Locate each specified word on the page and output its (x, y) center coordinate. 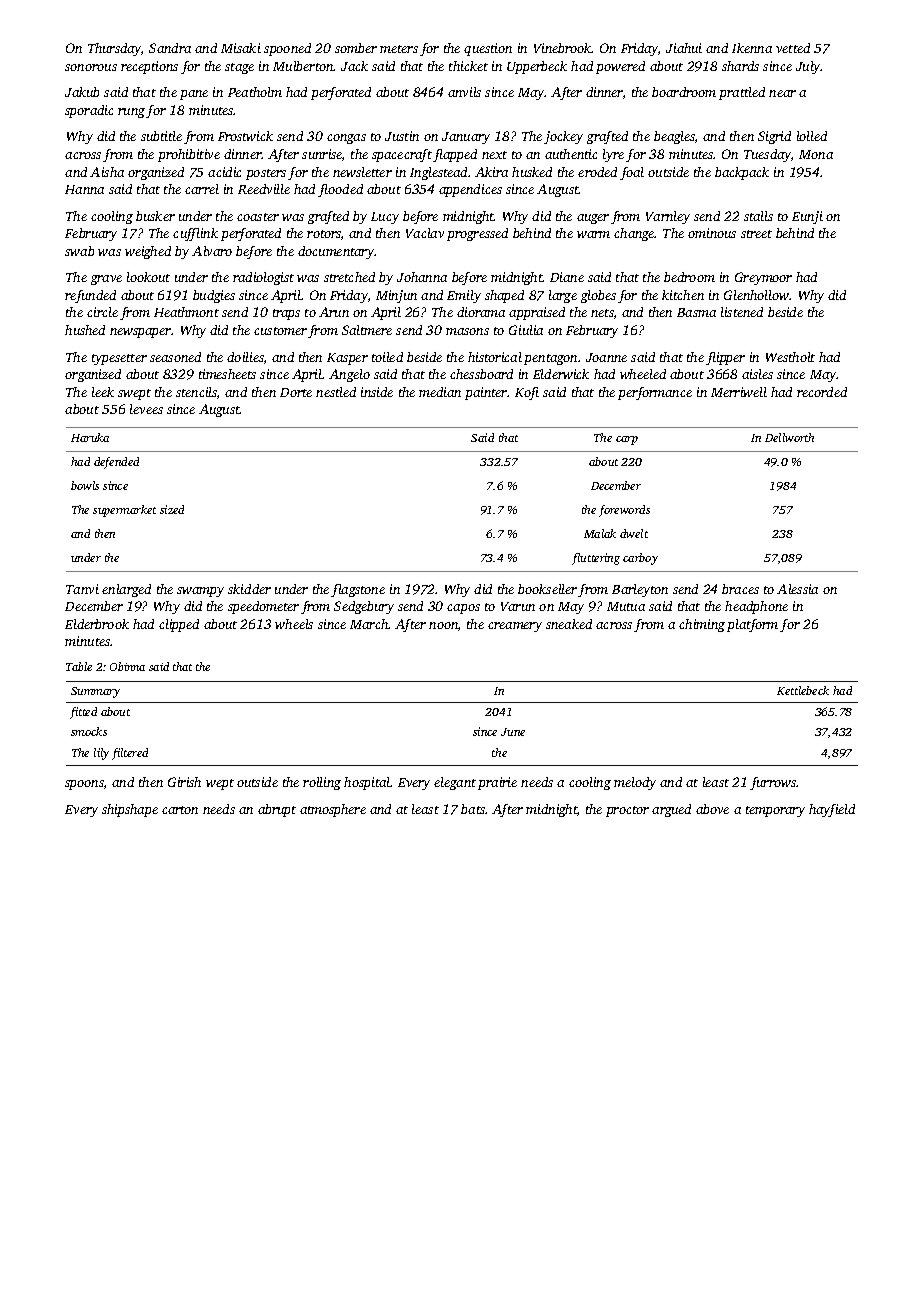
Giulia (526, 330)
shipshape (130, 810)
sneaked (569, 624)
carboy (640, 559)
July (808, 67)
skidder (249, 589)
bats (473, 809)
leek (103, 392)
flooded (340, 190)
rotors (324, 234)
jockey (563, 137)
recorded (822, 392)
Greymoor (763, 278)
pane (194, 95)
